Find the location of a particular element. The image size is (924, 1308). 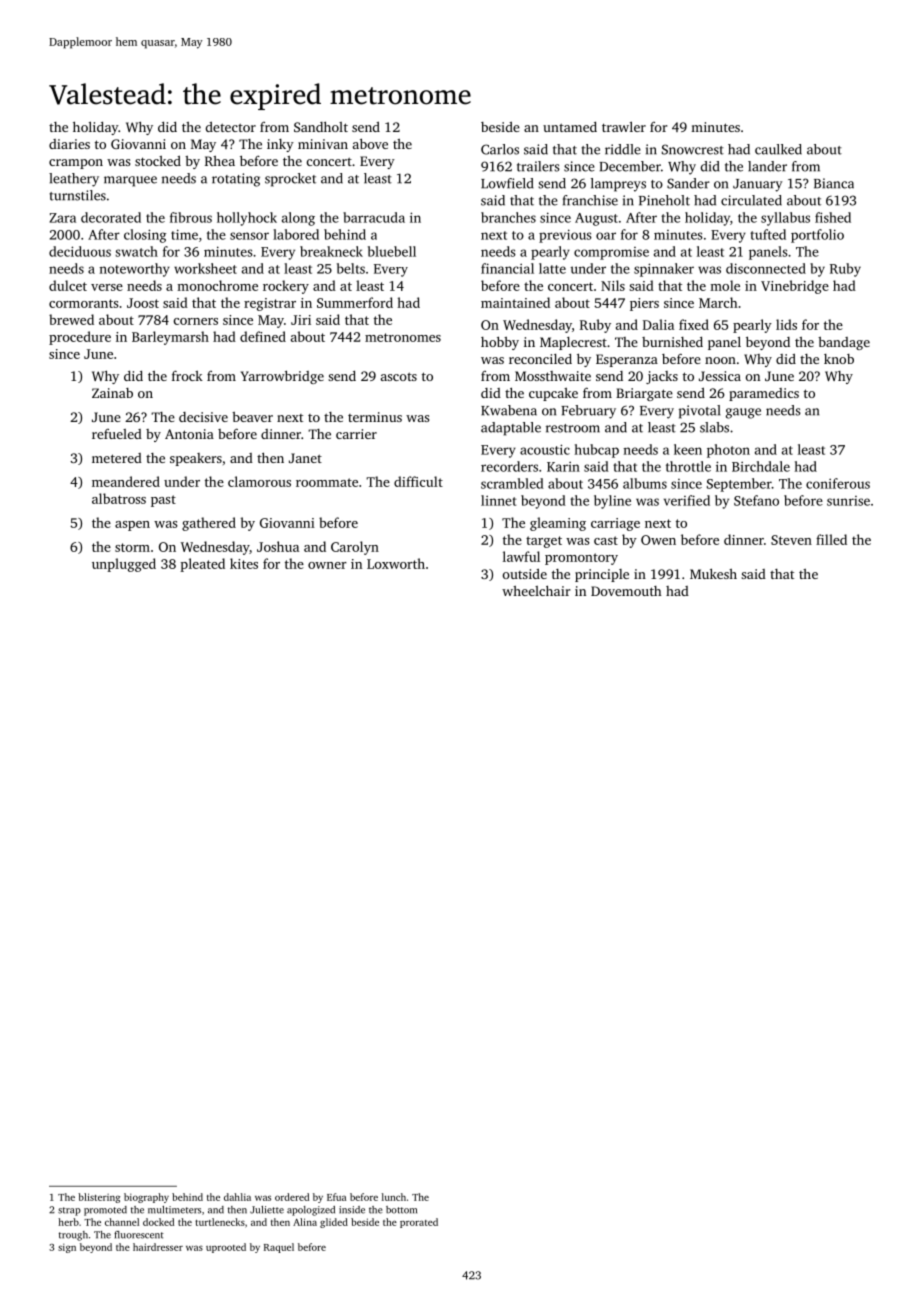

biography is located at coordinates (146, 1198).
